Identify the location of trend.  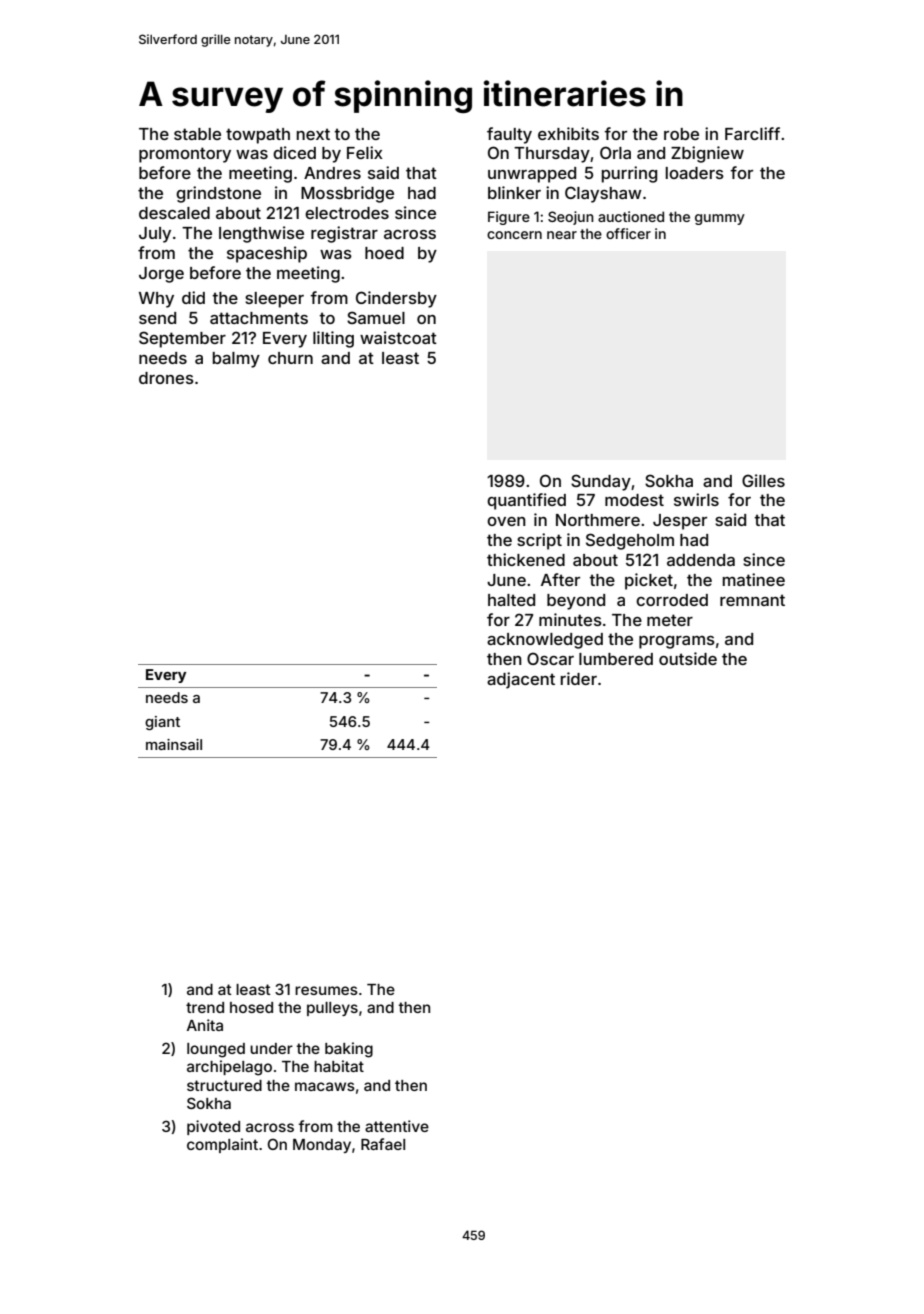
(205, 1007).
